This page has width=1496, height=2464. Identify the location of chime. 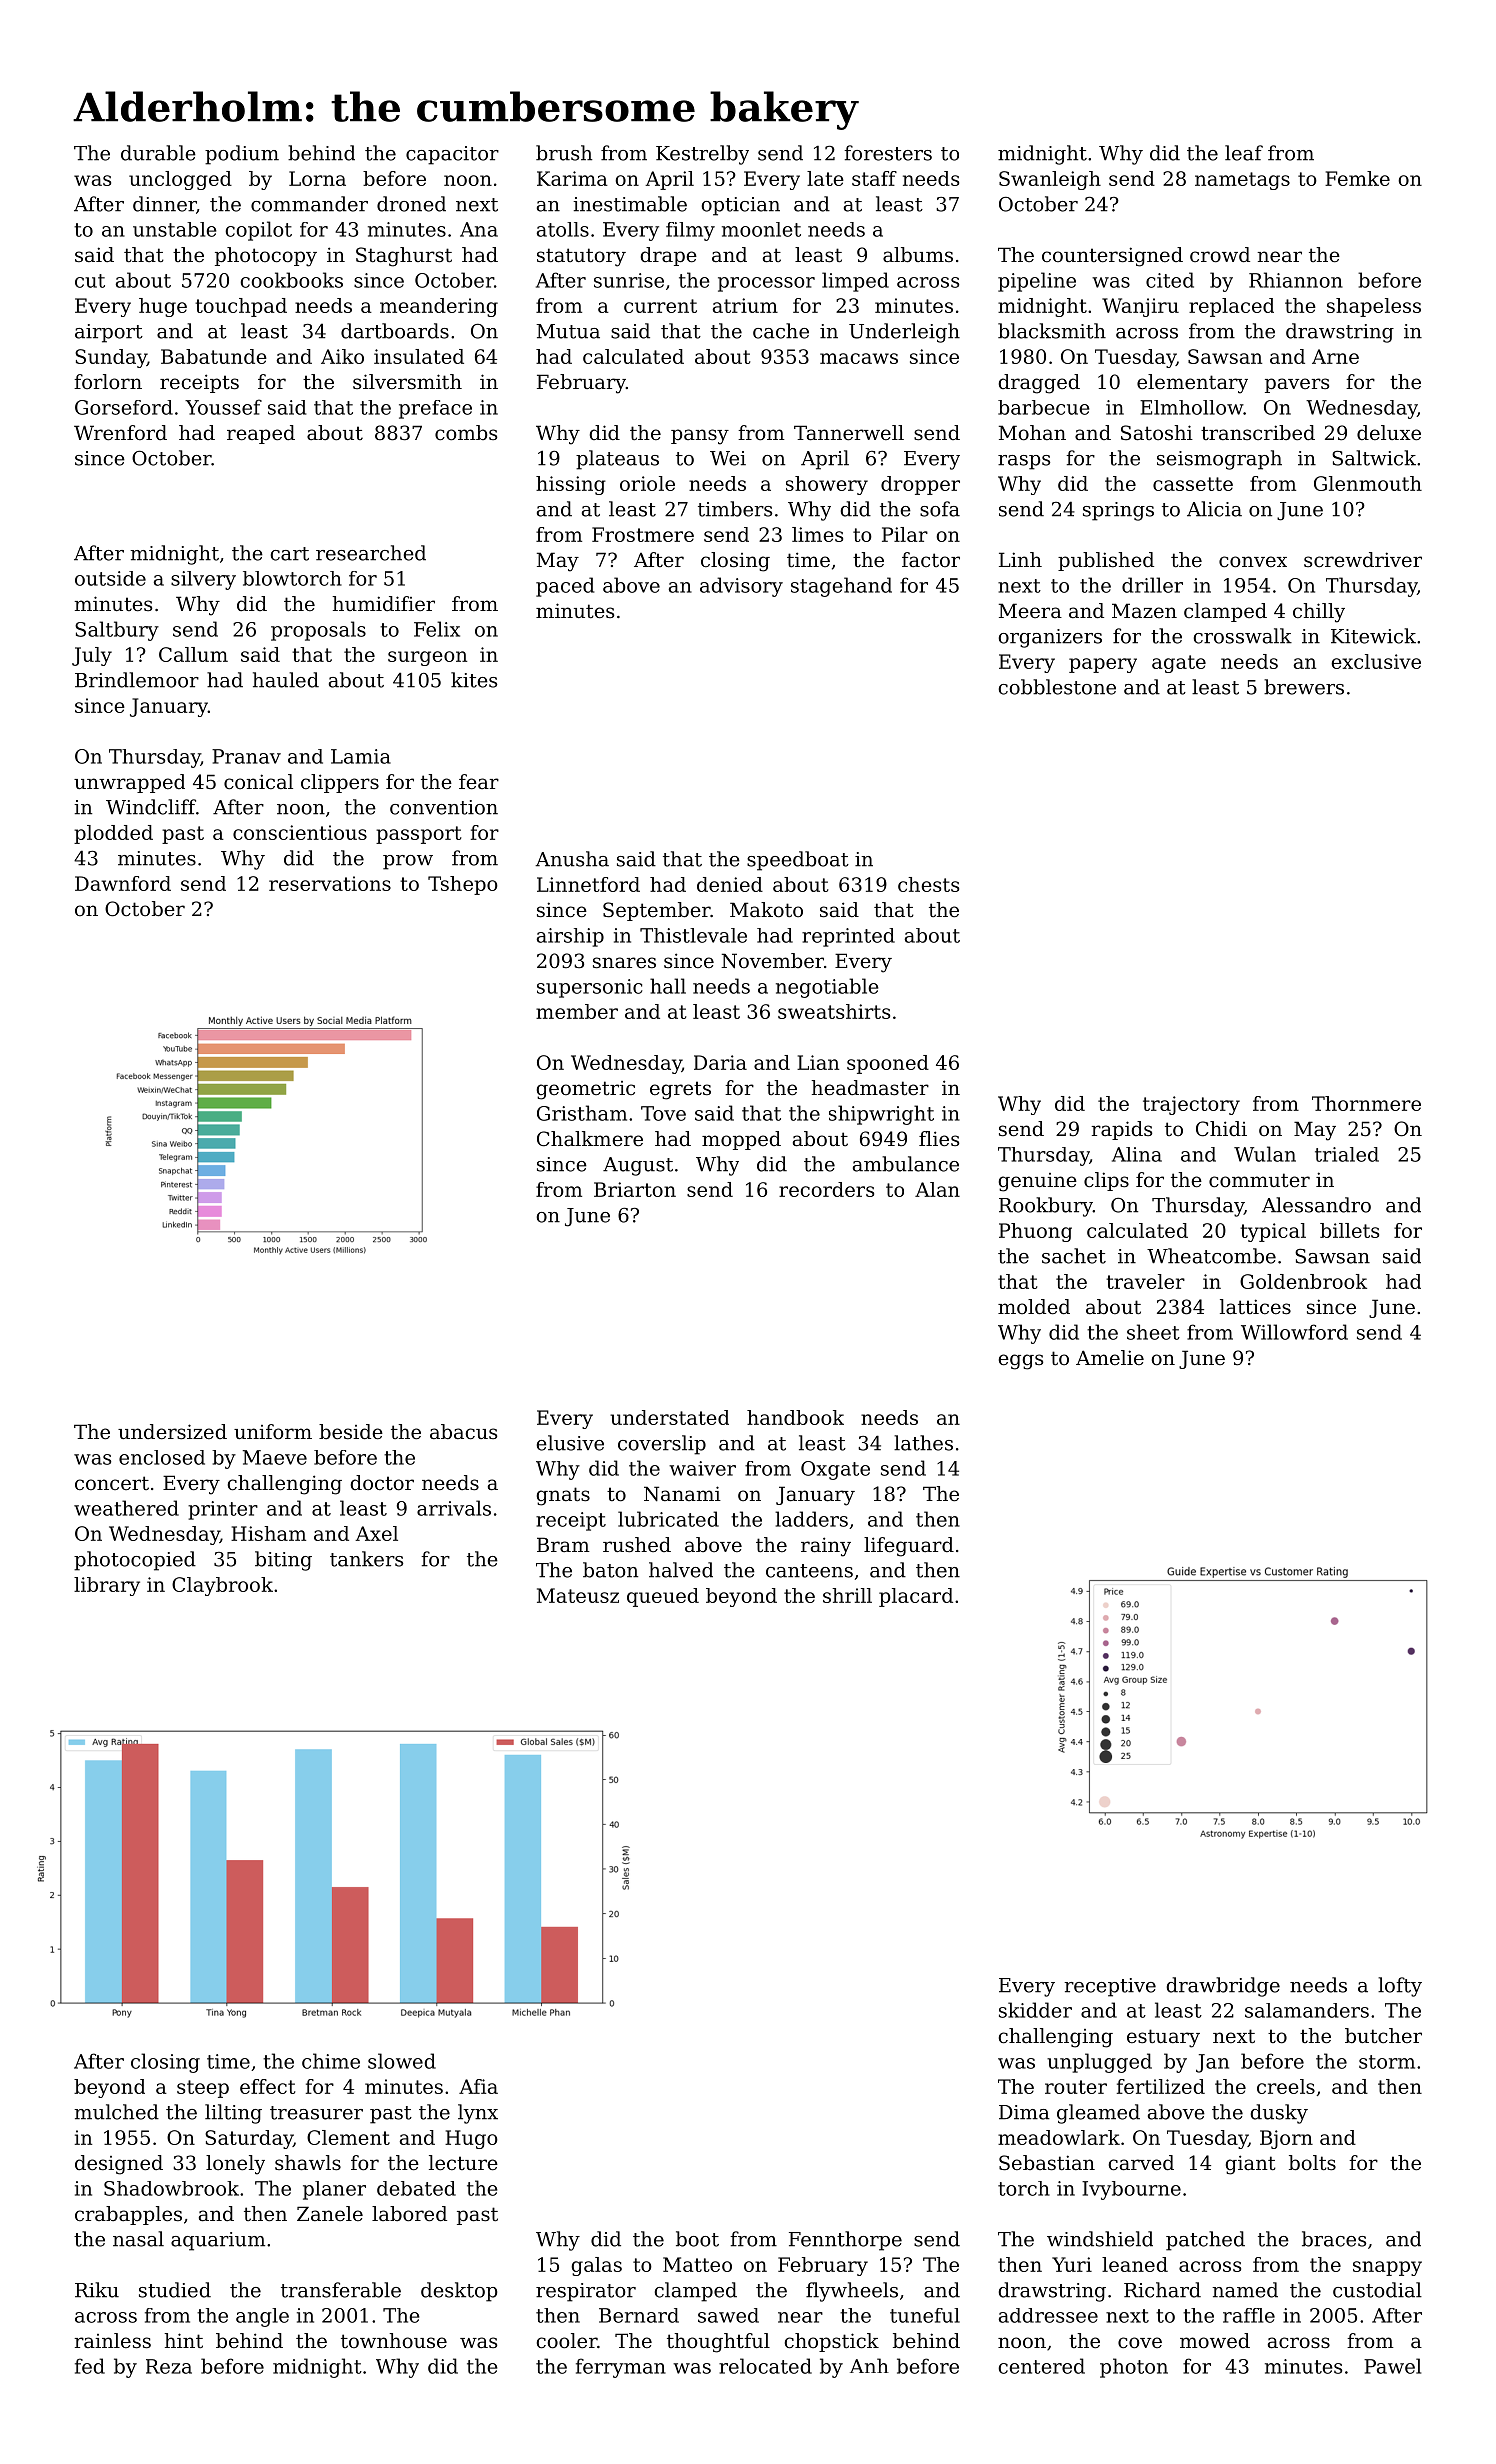
(331, 2061).
